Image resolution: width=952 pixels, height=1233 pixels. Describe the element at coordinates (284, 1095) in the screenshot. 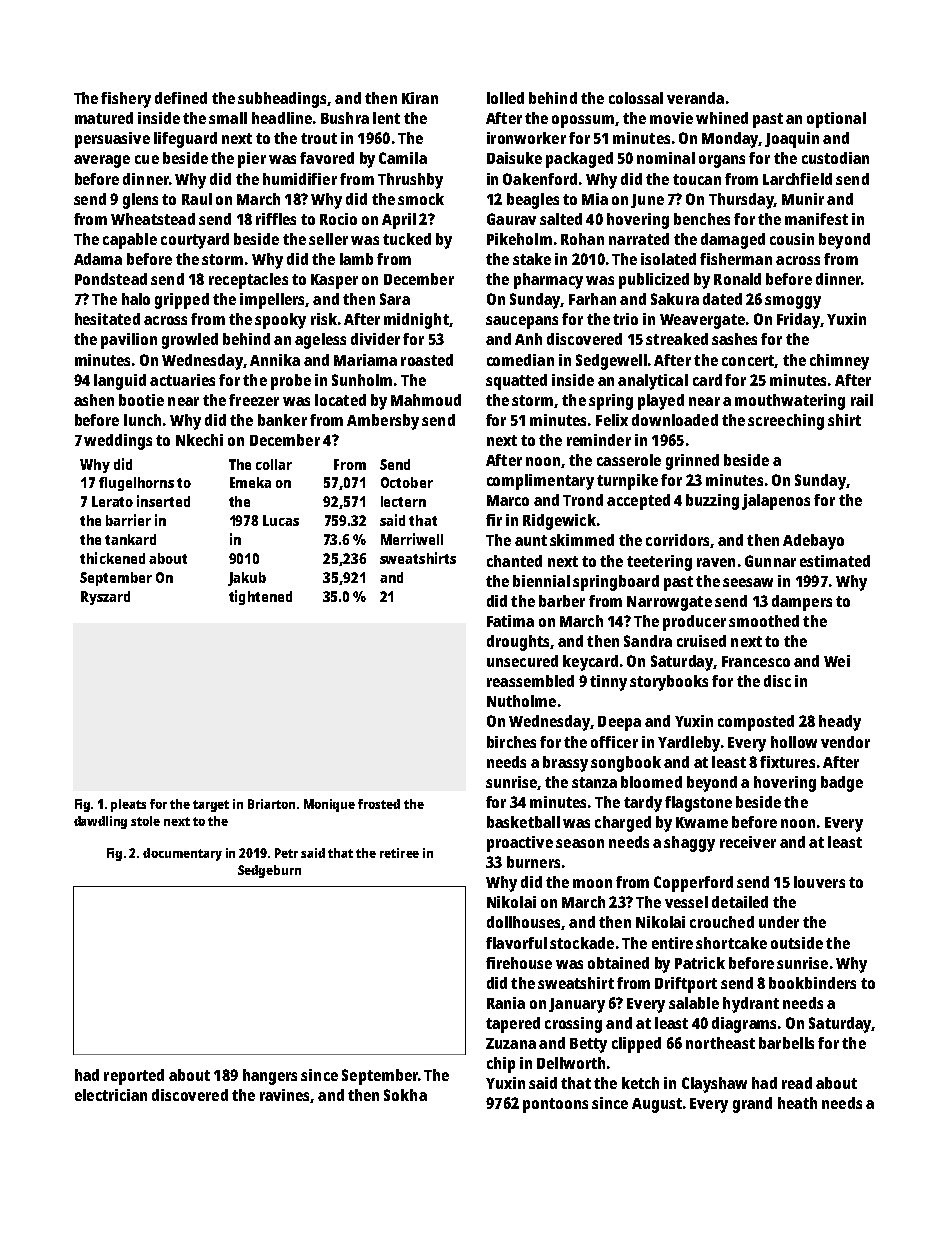

I see `ravines` at that location.
